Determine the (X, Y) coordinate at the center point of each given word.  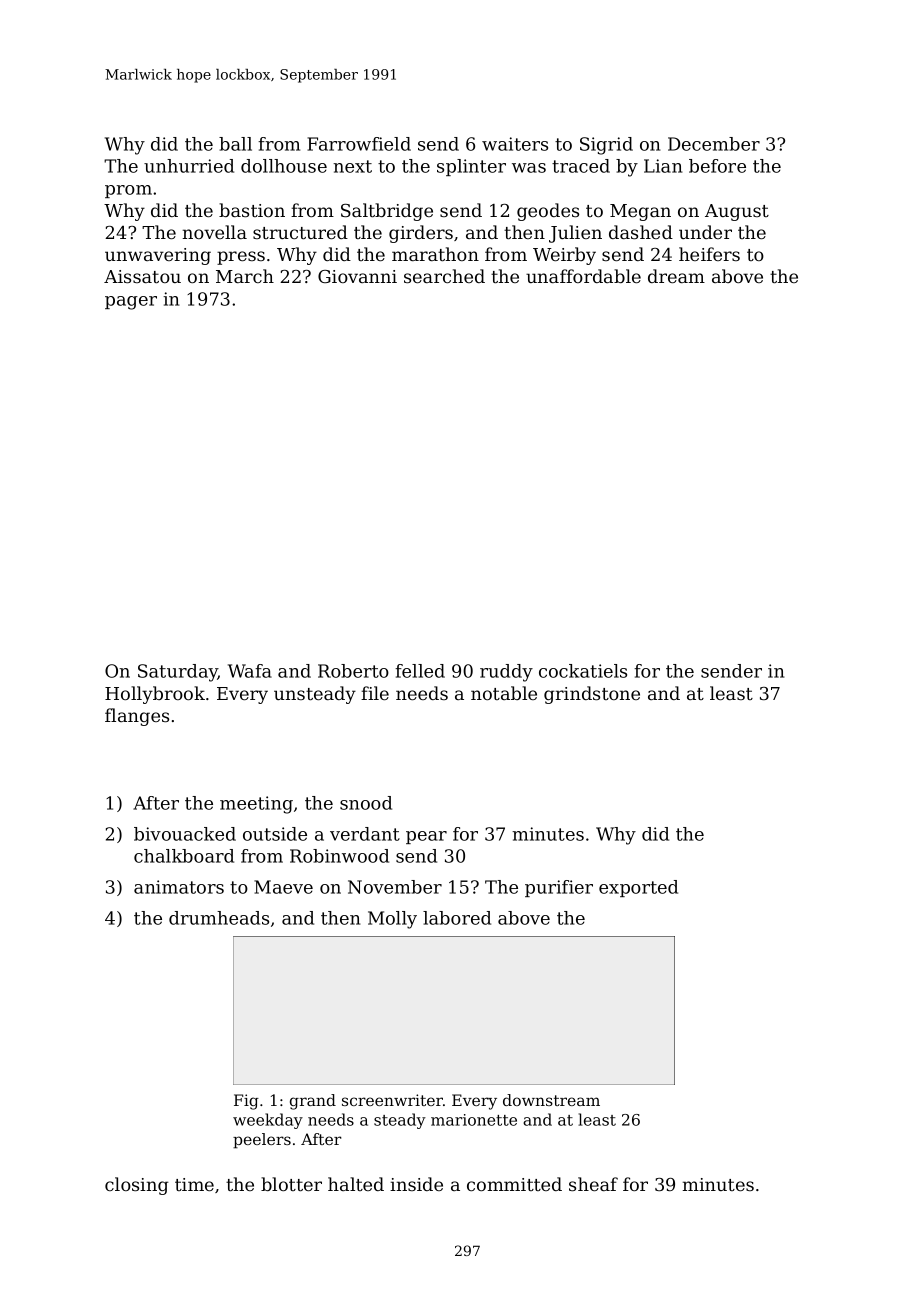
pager (131, 303)
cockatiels (583, 671)
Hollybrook (155, 695)
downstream (551, 1100)
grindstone (592, 695)
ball (235, 144)
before (717, 166)
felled (420, 671)
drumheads (219, 918)
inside (416, 1184)
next (352, 166)
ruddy (506, 673)
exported (638, 888)
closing (137, 1186)
